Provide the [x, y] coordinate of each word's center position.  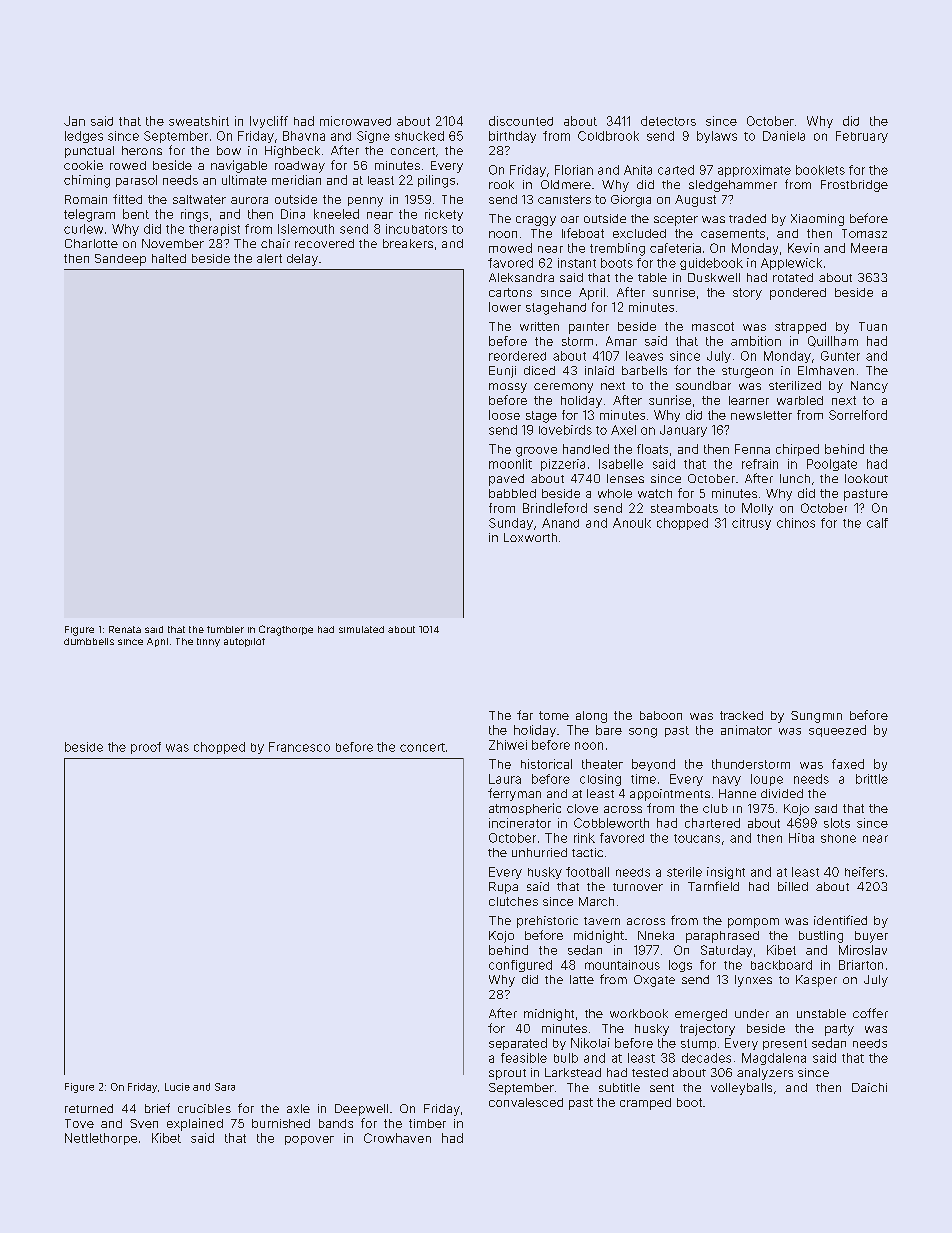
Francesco [299, 747]
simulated [361, 629]
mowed [510, 248]
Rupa [503, 888]
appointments [670, 795]
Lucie [177, 1087]
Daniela [784, 136]
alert [269, 258]
